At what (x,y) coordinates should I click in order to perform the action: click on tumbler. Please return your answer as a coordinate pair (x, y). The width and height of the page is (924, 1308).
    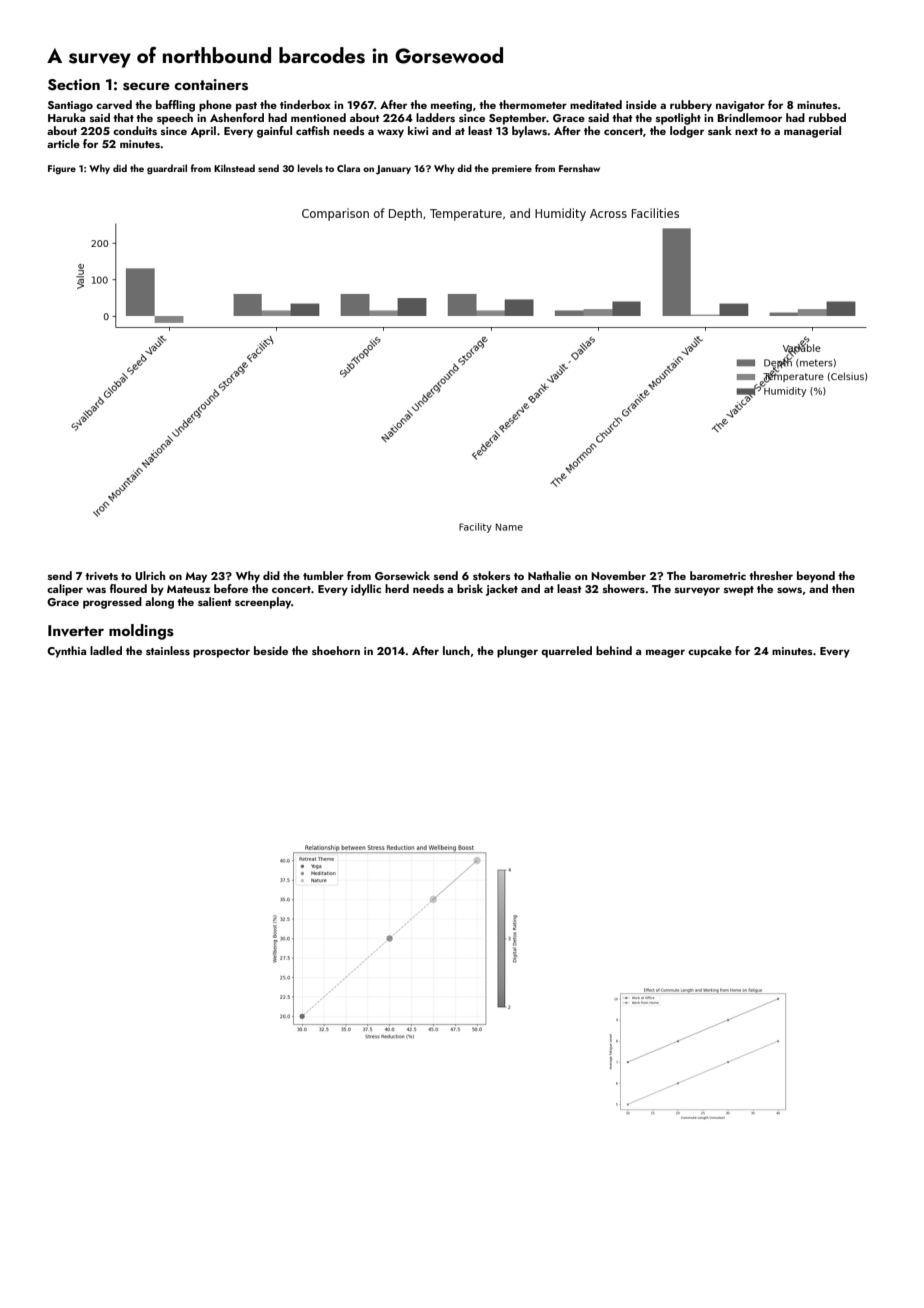
    Looking at the image, I should click on (323, 575).
